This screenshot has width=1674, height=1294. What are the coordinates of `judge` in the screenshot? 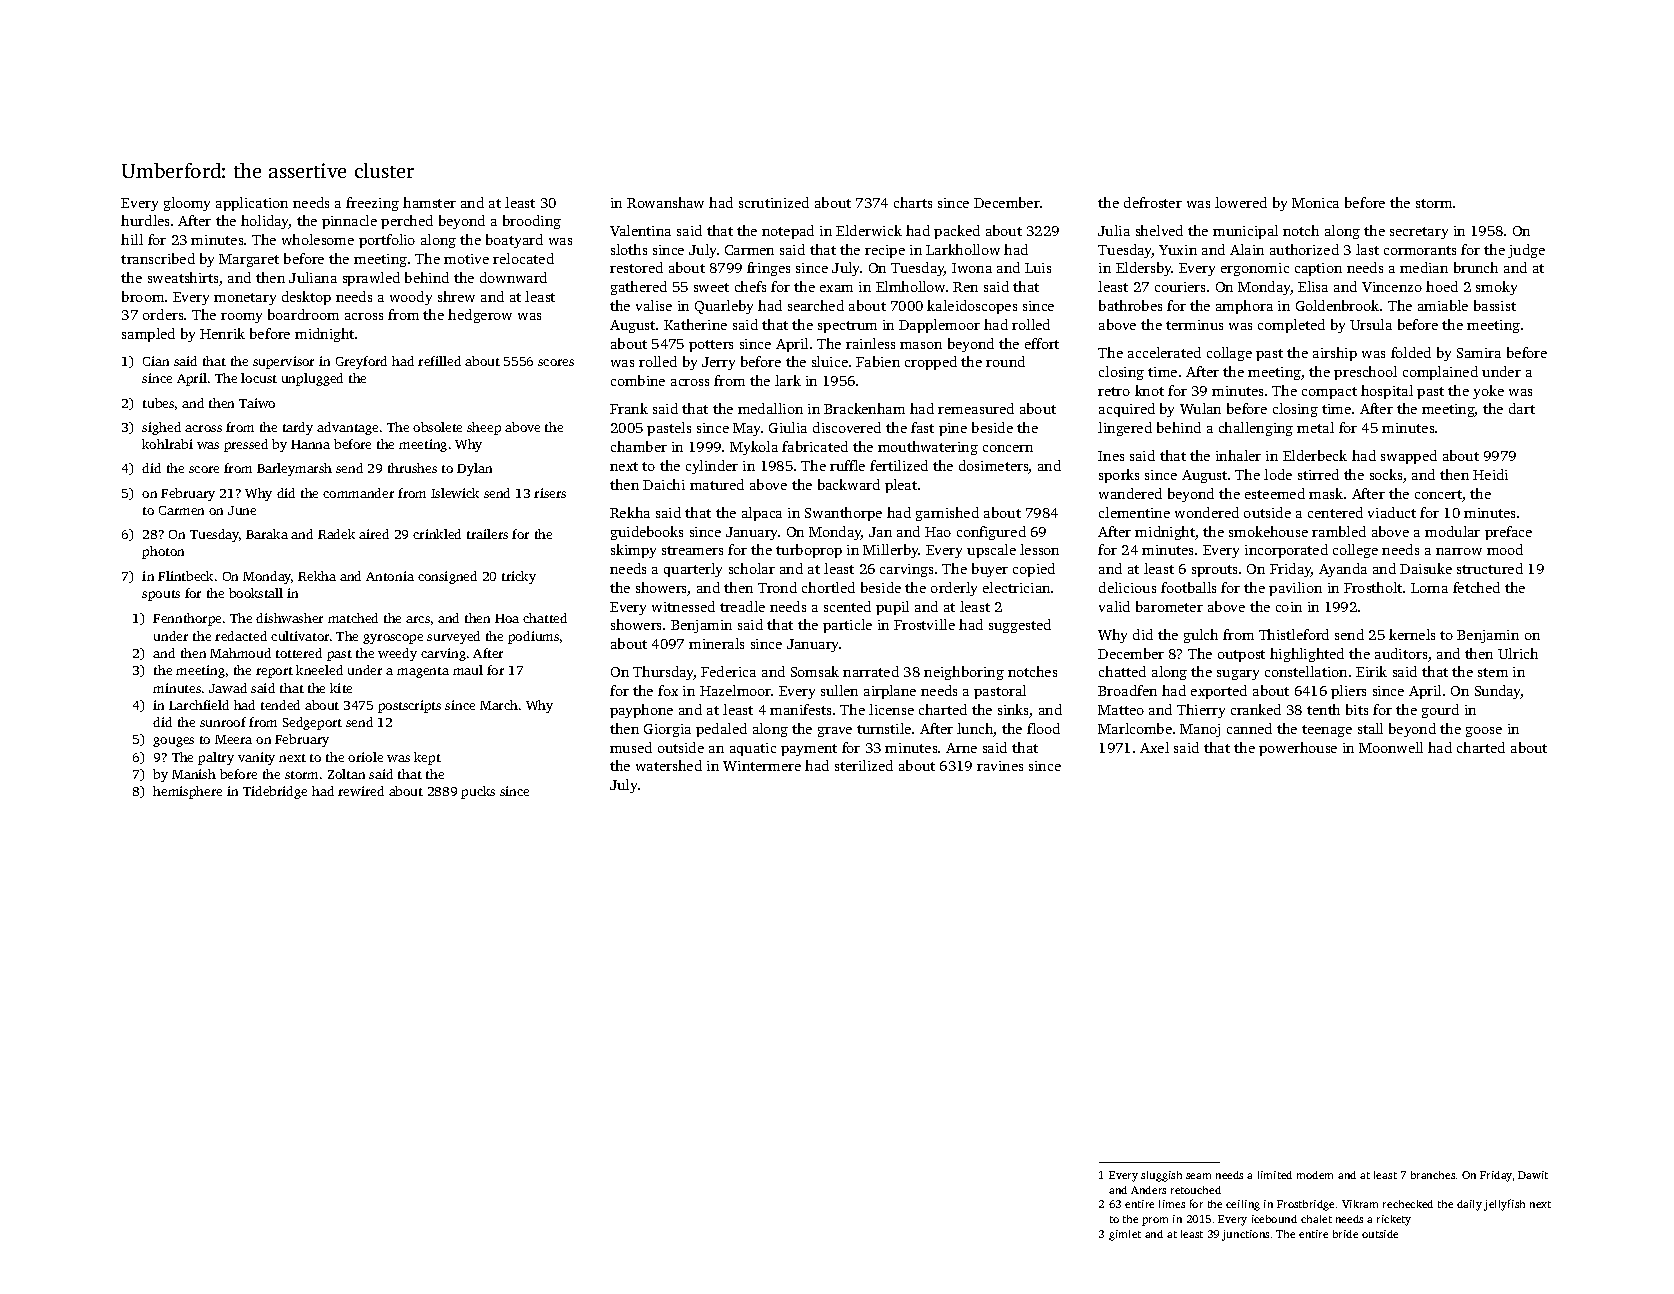 It's located at (1526, 251).
